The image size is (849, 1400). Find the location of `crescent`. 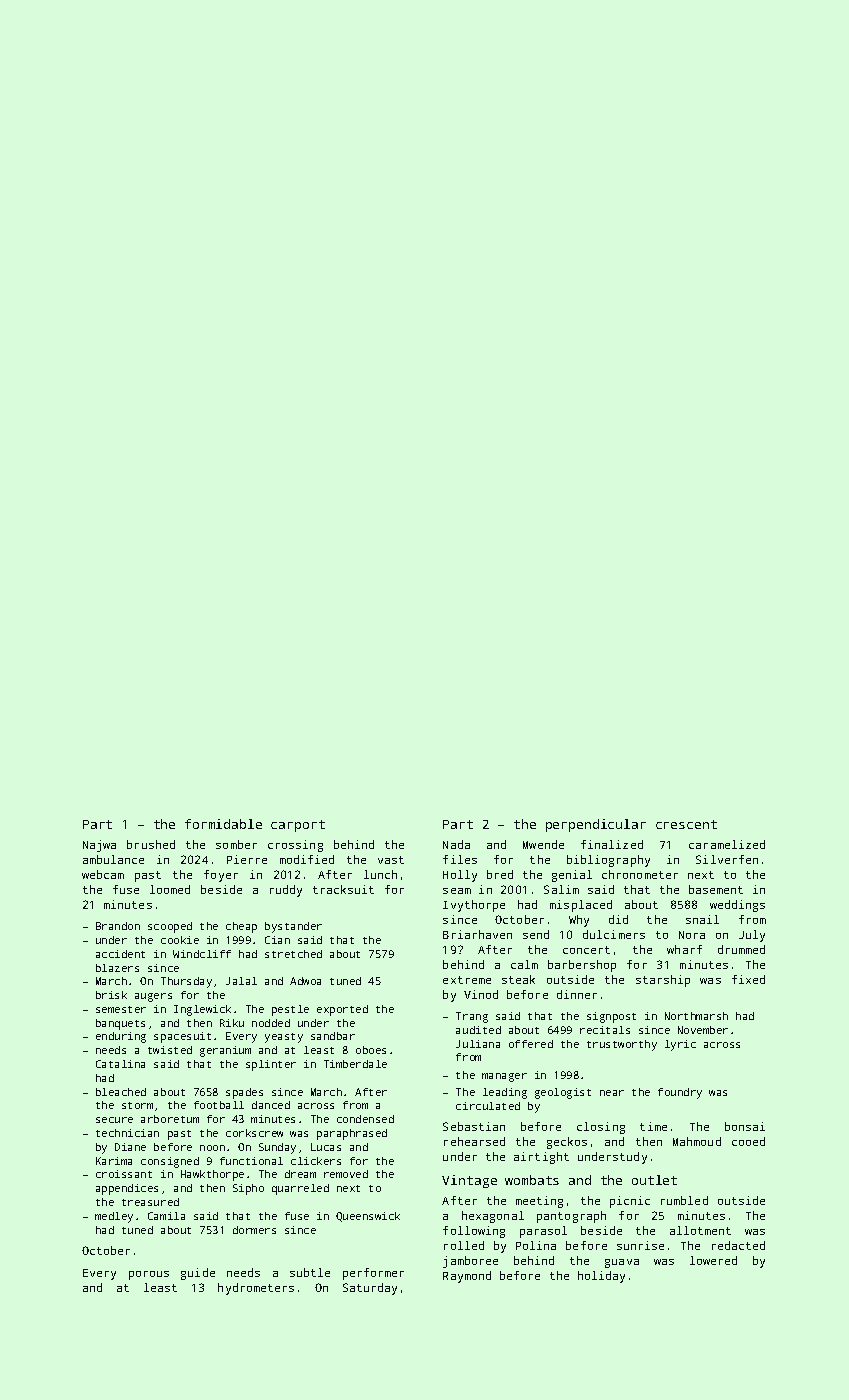

crescent is located at coordinates (686, 824).
